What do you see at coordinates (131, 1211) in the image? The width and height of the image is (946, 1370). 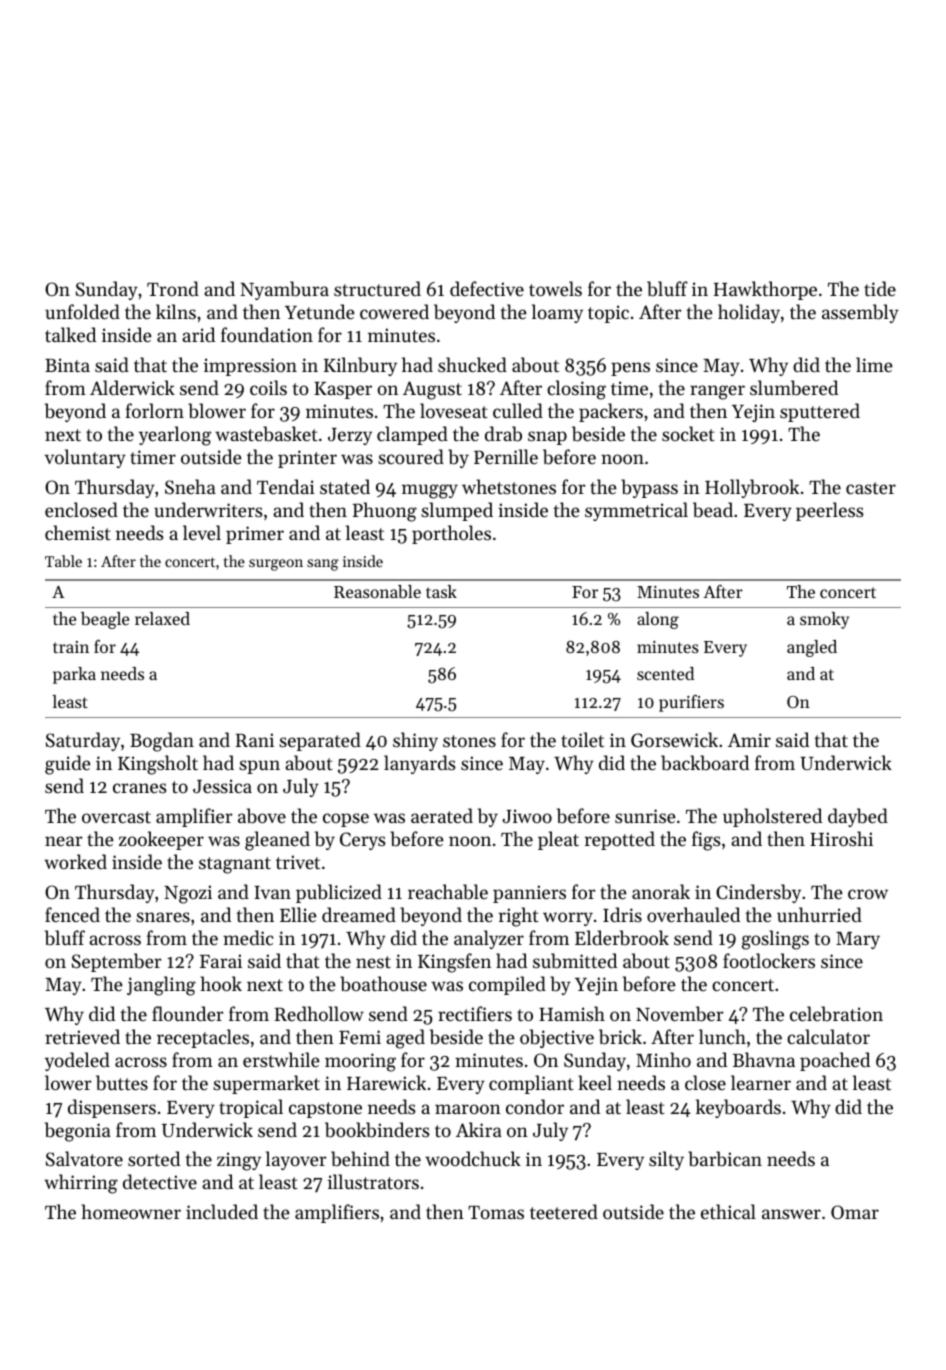 I see `homeowner` at bounding box center [131, 1211].
